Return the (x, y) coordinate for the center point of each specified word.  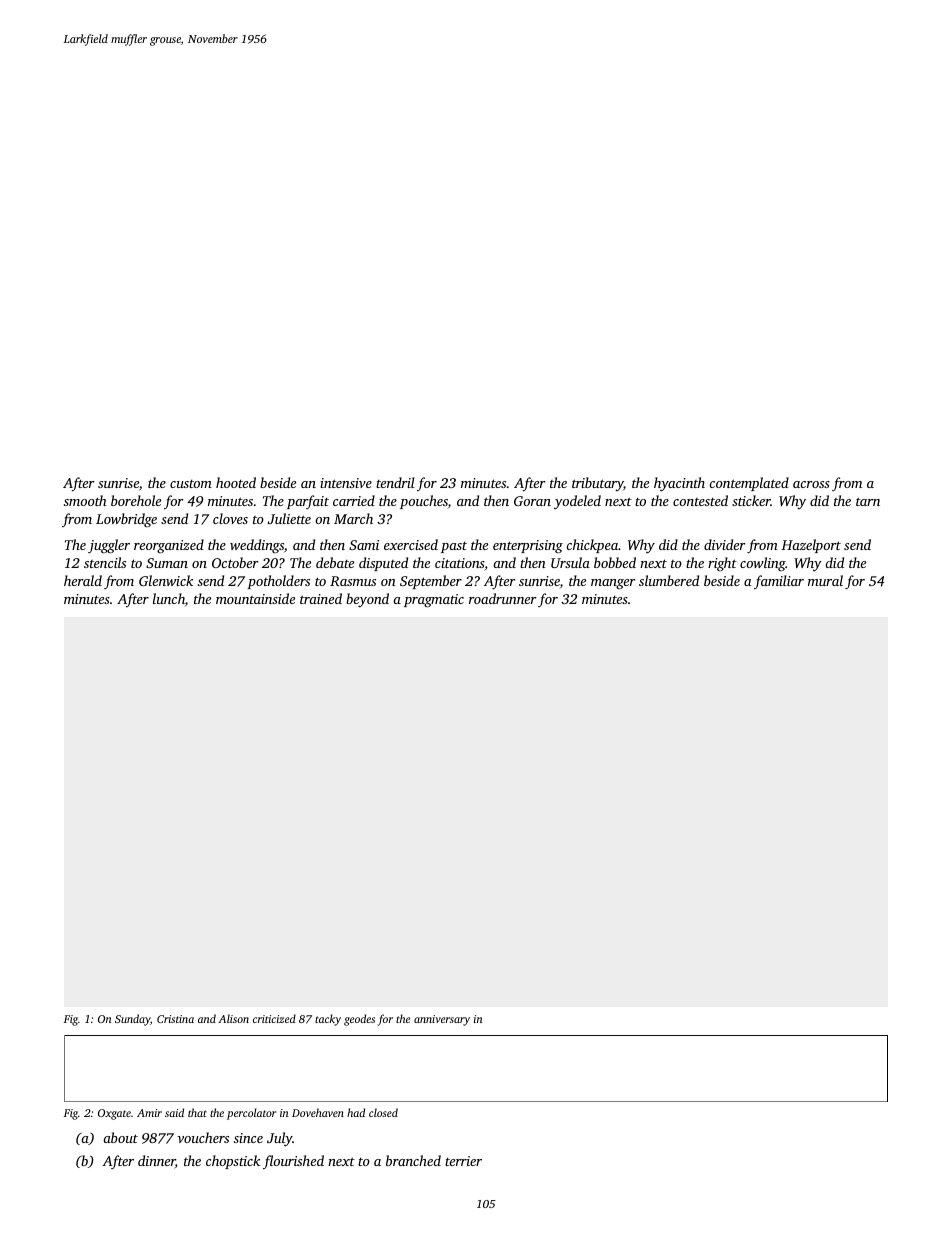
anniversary (442, 1020)
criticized (274, 1018)
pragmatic (434, 601)
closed (383, 1112)
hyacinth (679, 484)
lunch (169, 598)
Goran (532, 501)
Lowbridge (126, 520)
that (197, 1112)
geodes (359, 1020)
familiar (779, 582)
